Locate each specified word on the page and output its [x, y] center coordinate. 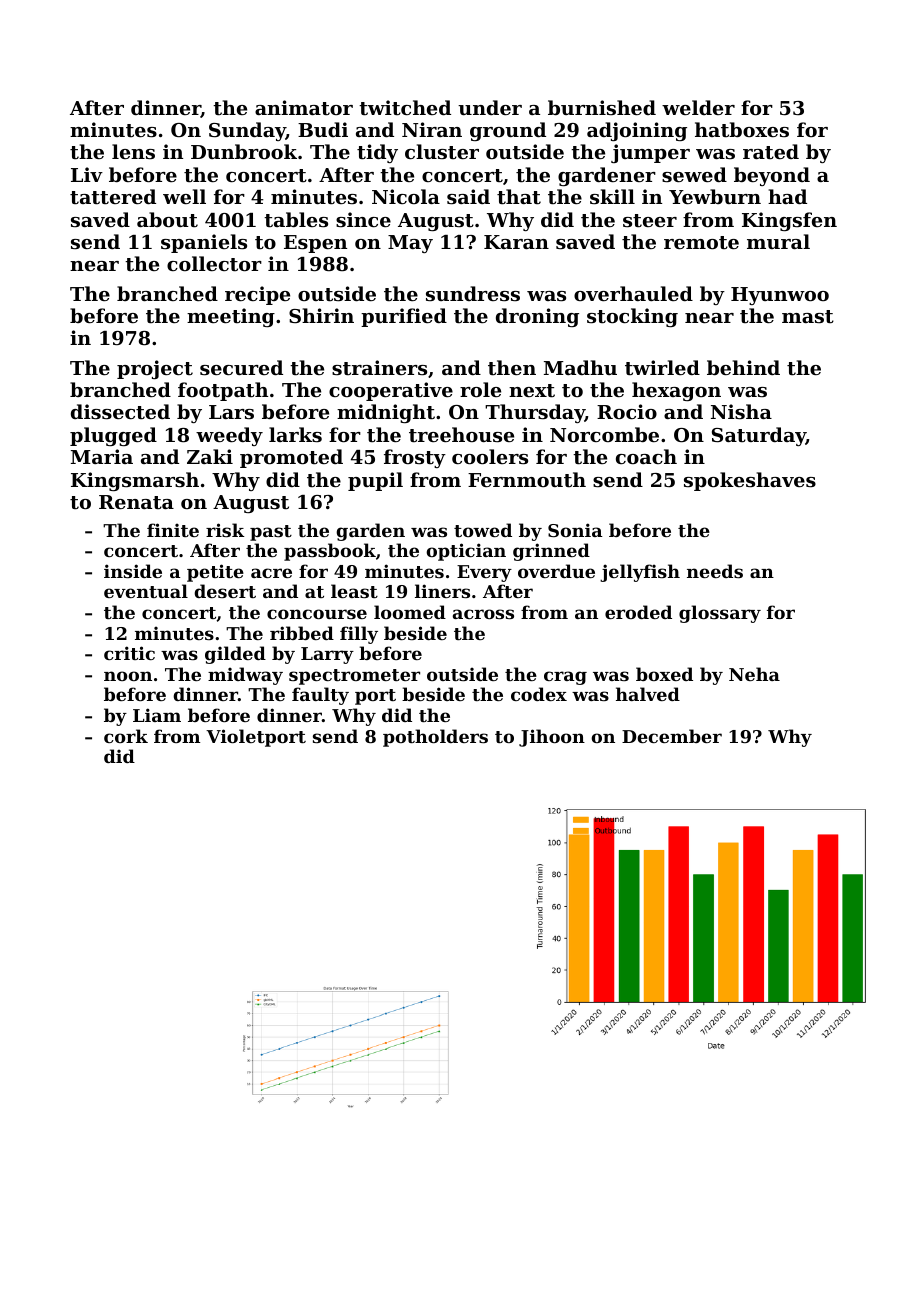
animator [304, 108]
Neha [754, 674]
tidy [377, 153]
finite [173, 530]
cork [126, 736]
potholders [435, 738]
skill [612, 197]
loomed [410, 612]
